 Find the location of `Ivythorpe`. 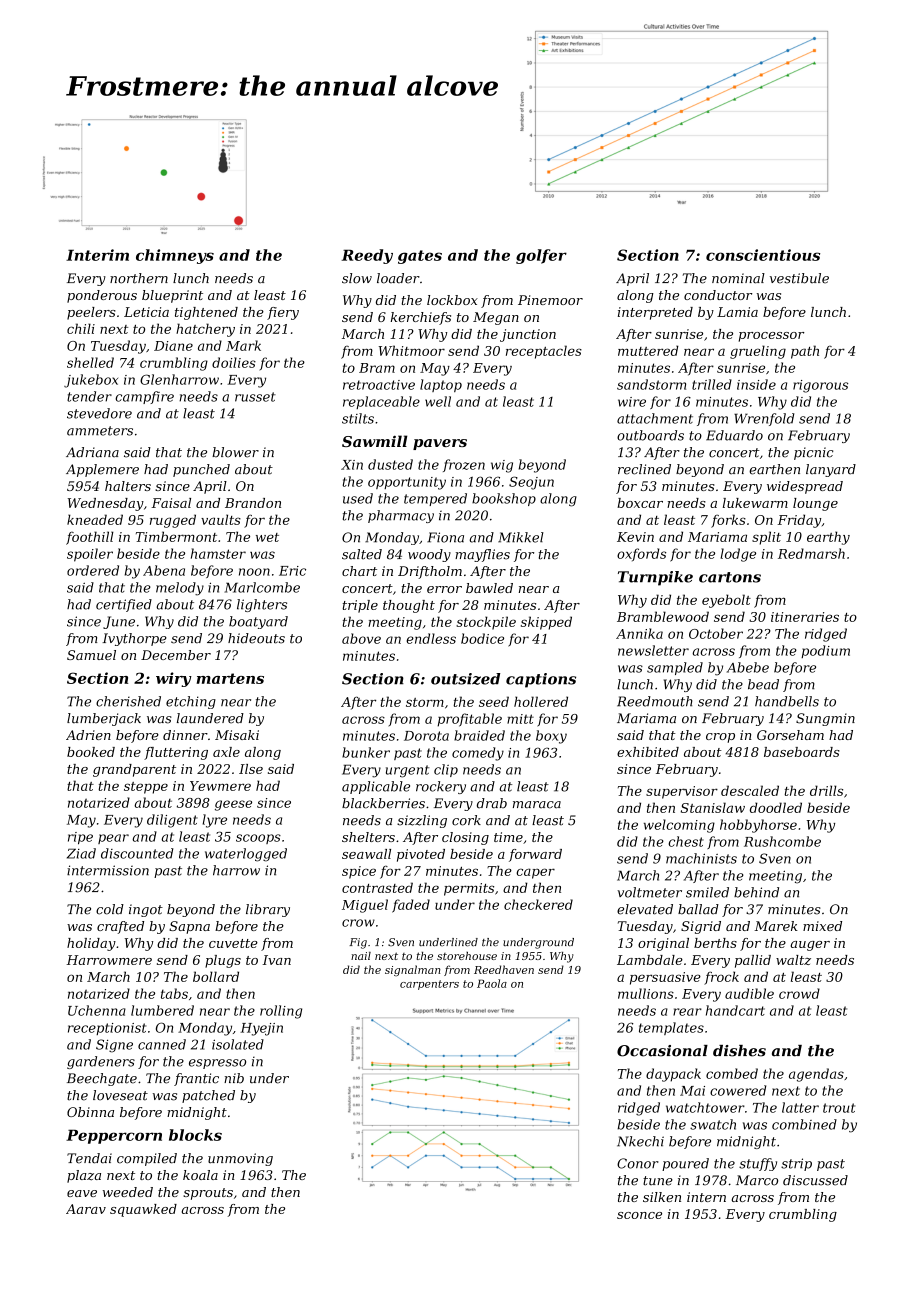

Ivythorpe is located at coordinates (134, 639).
